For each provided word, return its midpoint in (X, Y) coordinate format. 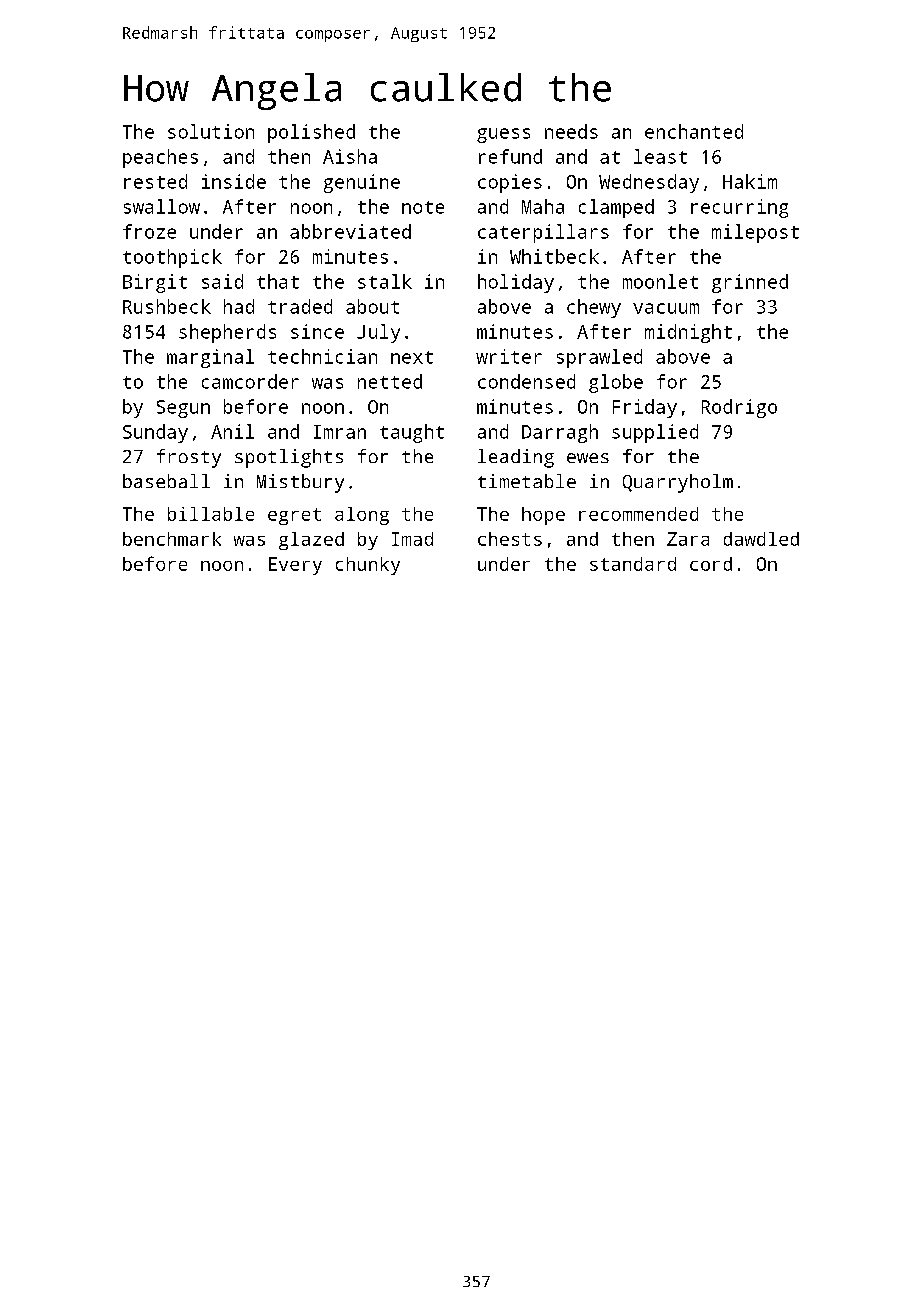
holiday (516, 283)
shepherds (227, 333)
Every (295, 566)
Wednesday (649, 183)
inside (234, 181)
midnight (688, 333)
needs (571, 131)
